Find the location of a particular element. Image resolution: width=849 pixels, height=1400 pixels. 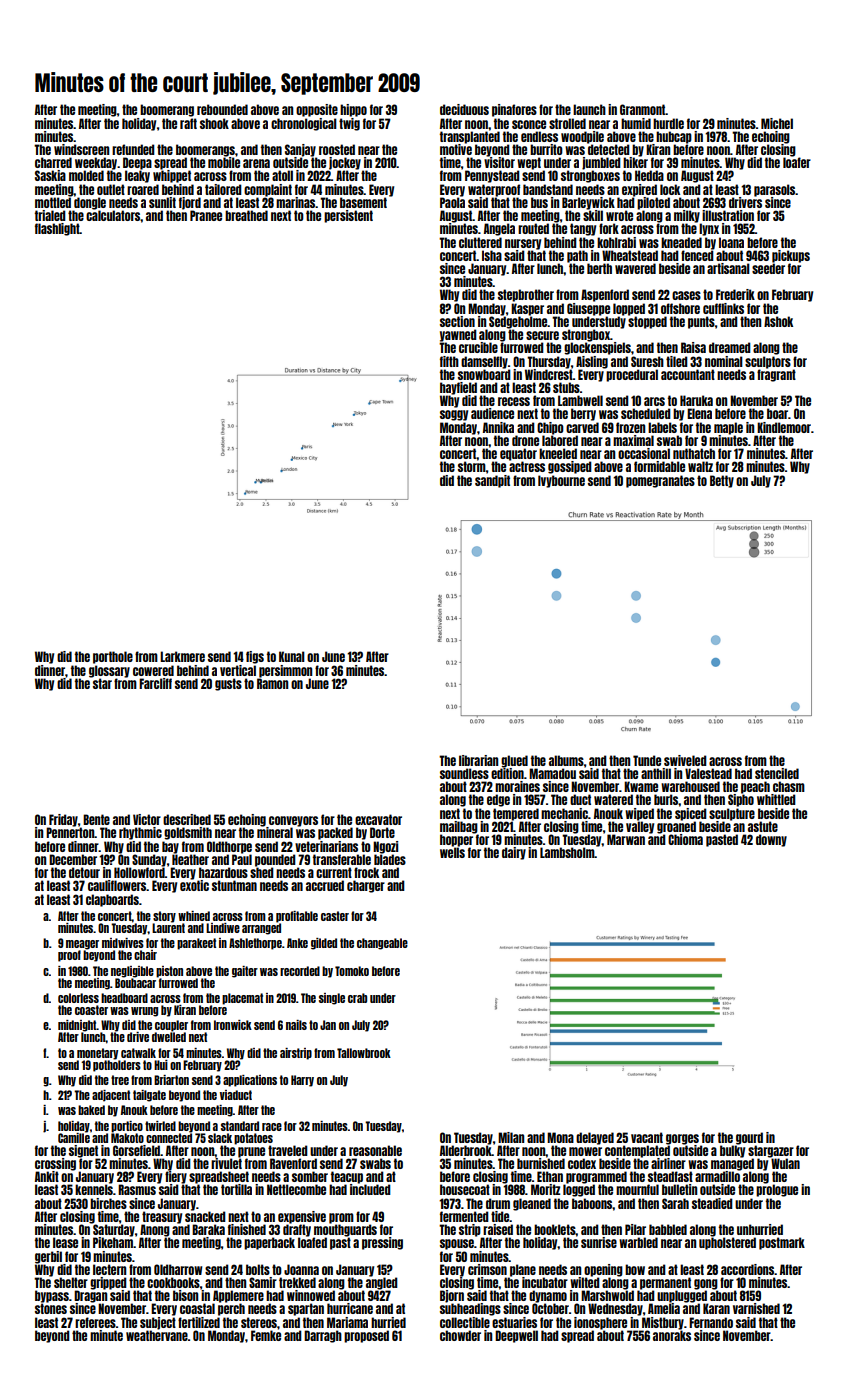

flashlight is located at coordinates (57, 229).
